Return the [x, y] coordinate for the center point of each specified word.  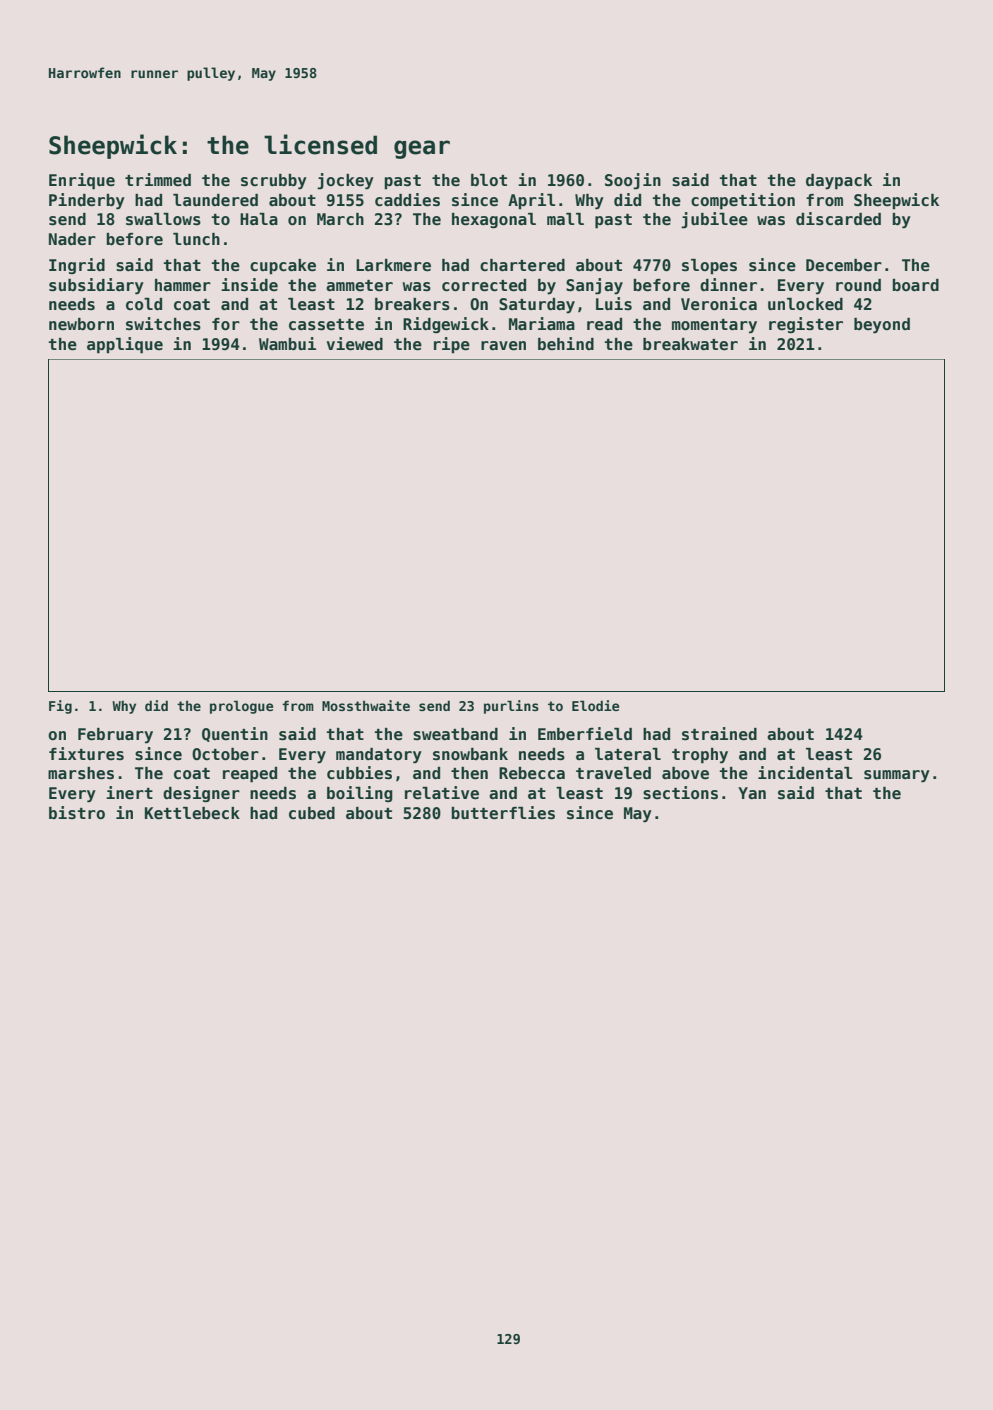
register [806, 325]
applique [125, 345]
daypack [839, 182]
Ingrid [77, 266]
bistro [77, 813]
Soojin [633, 181]
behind [566, 343]
